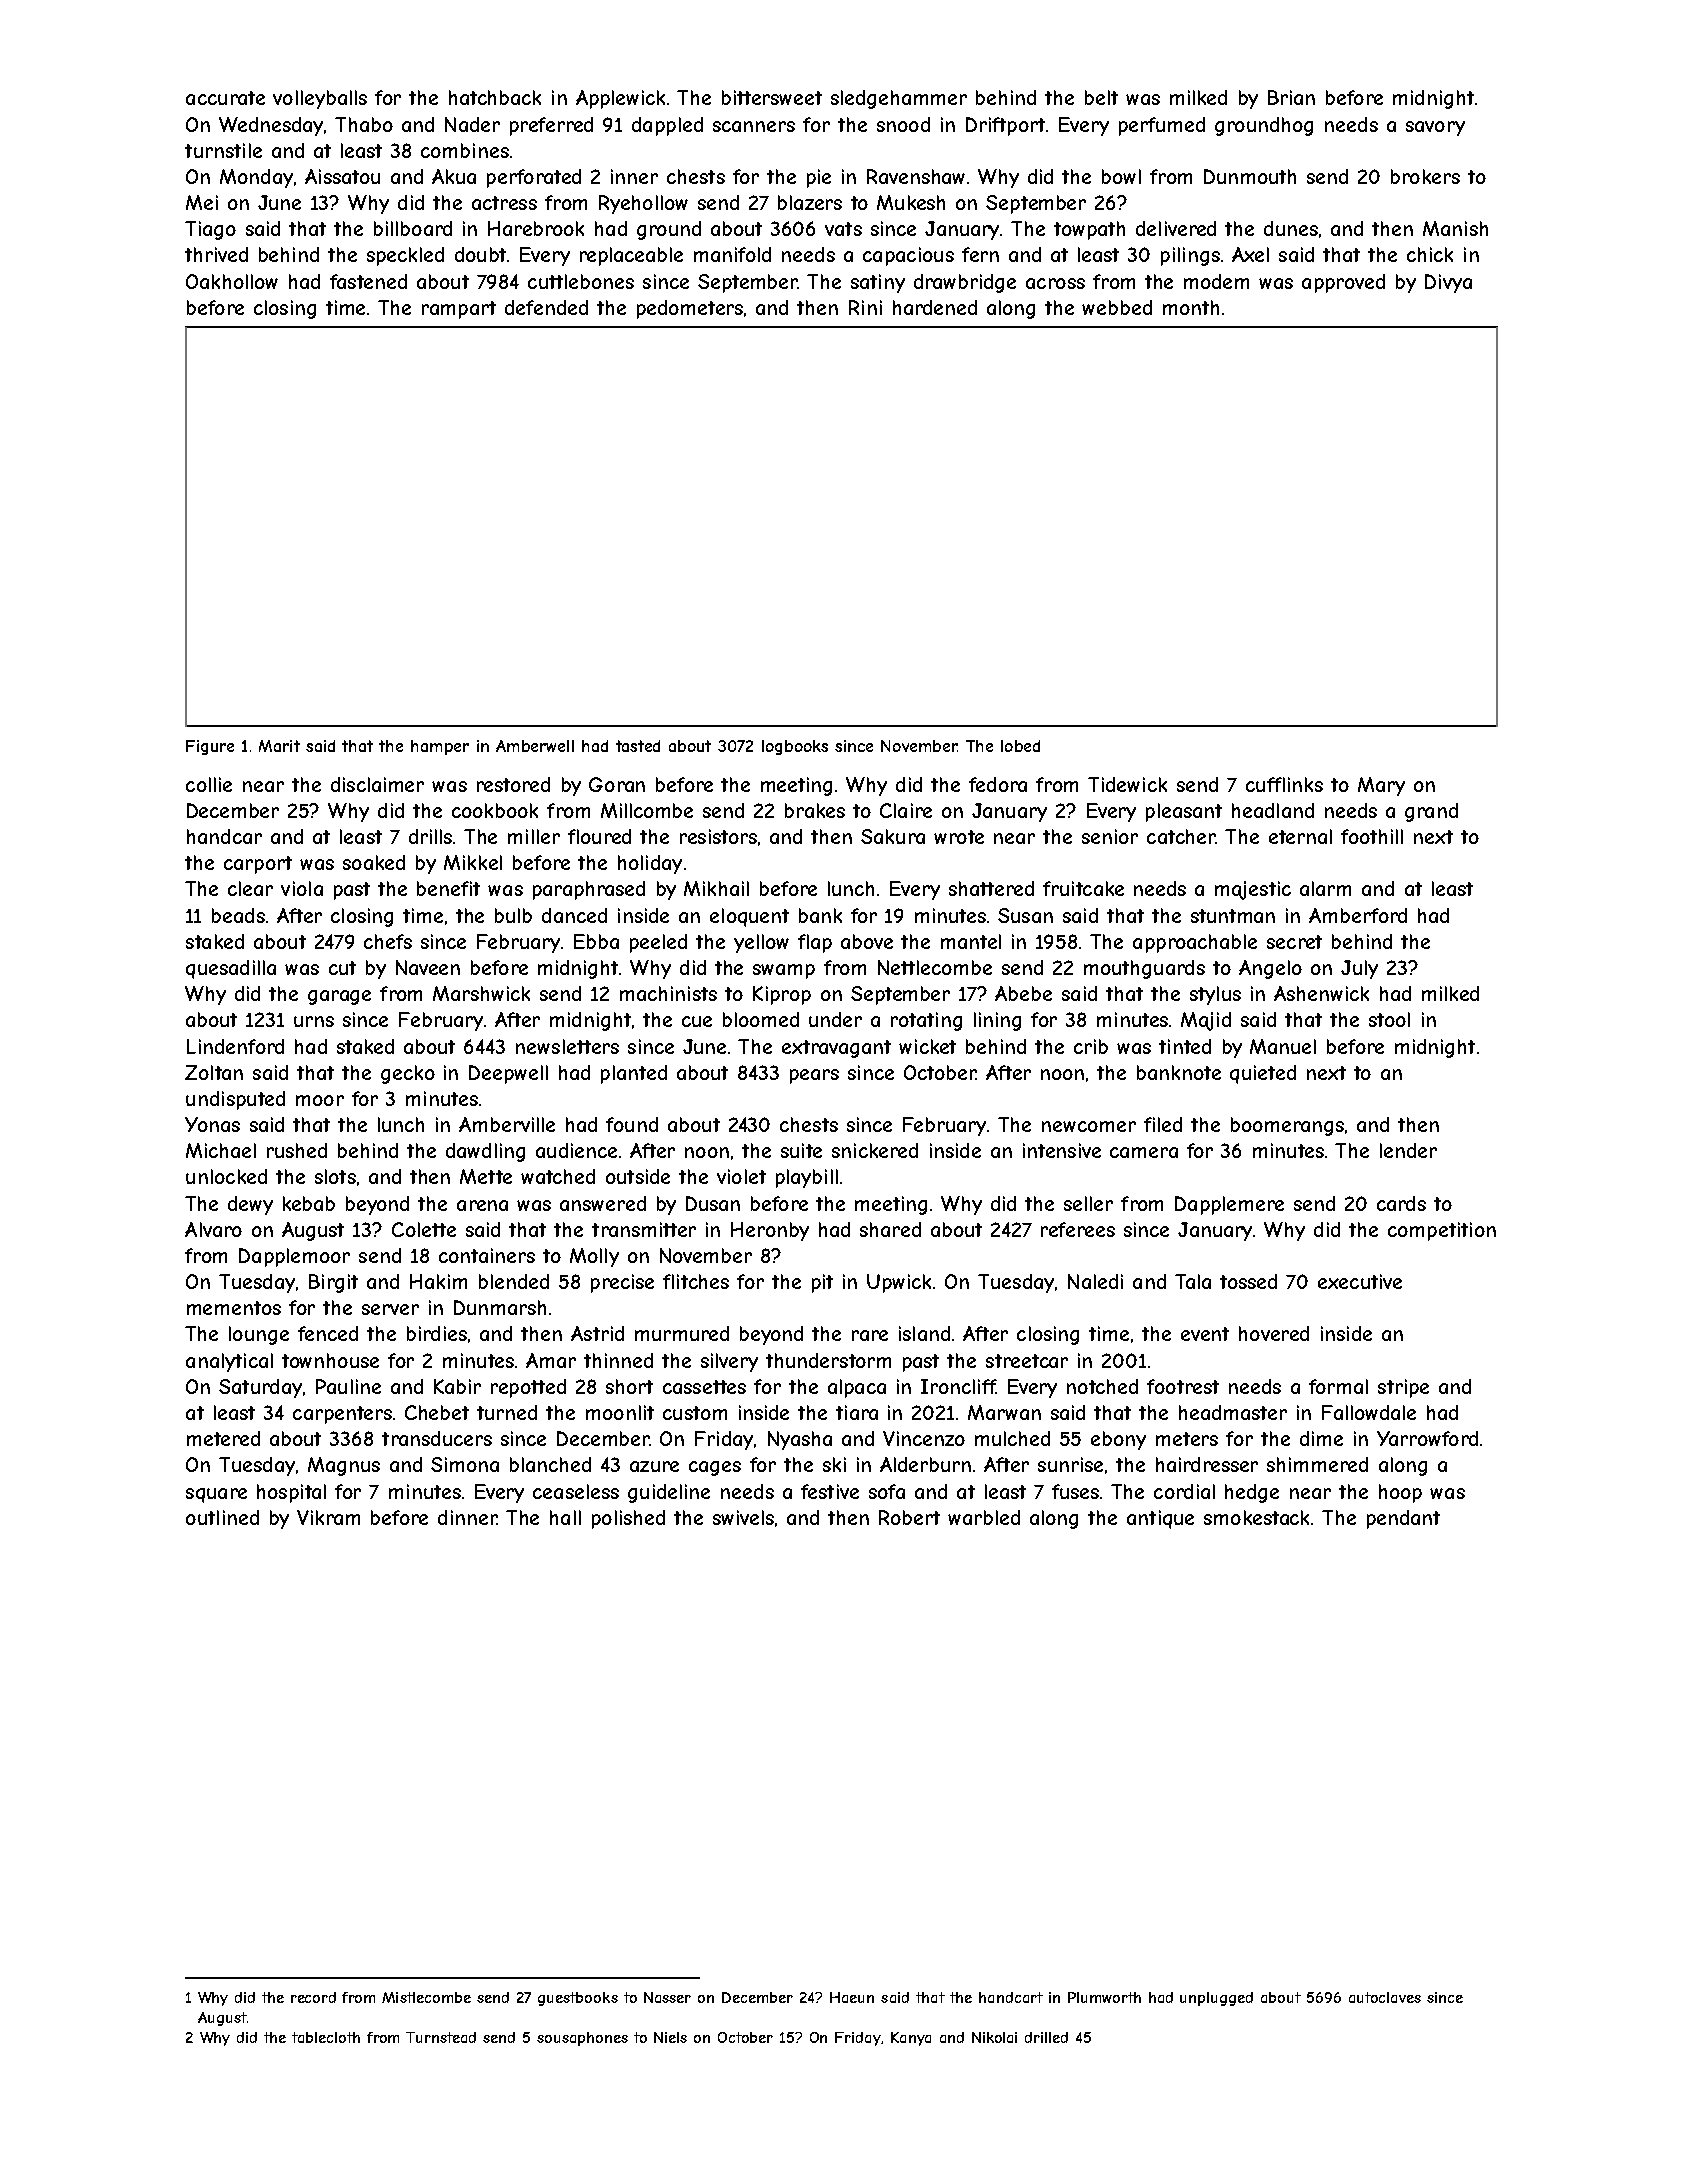  I want to click on Niels, so click(670, 2037).
